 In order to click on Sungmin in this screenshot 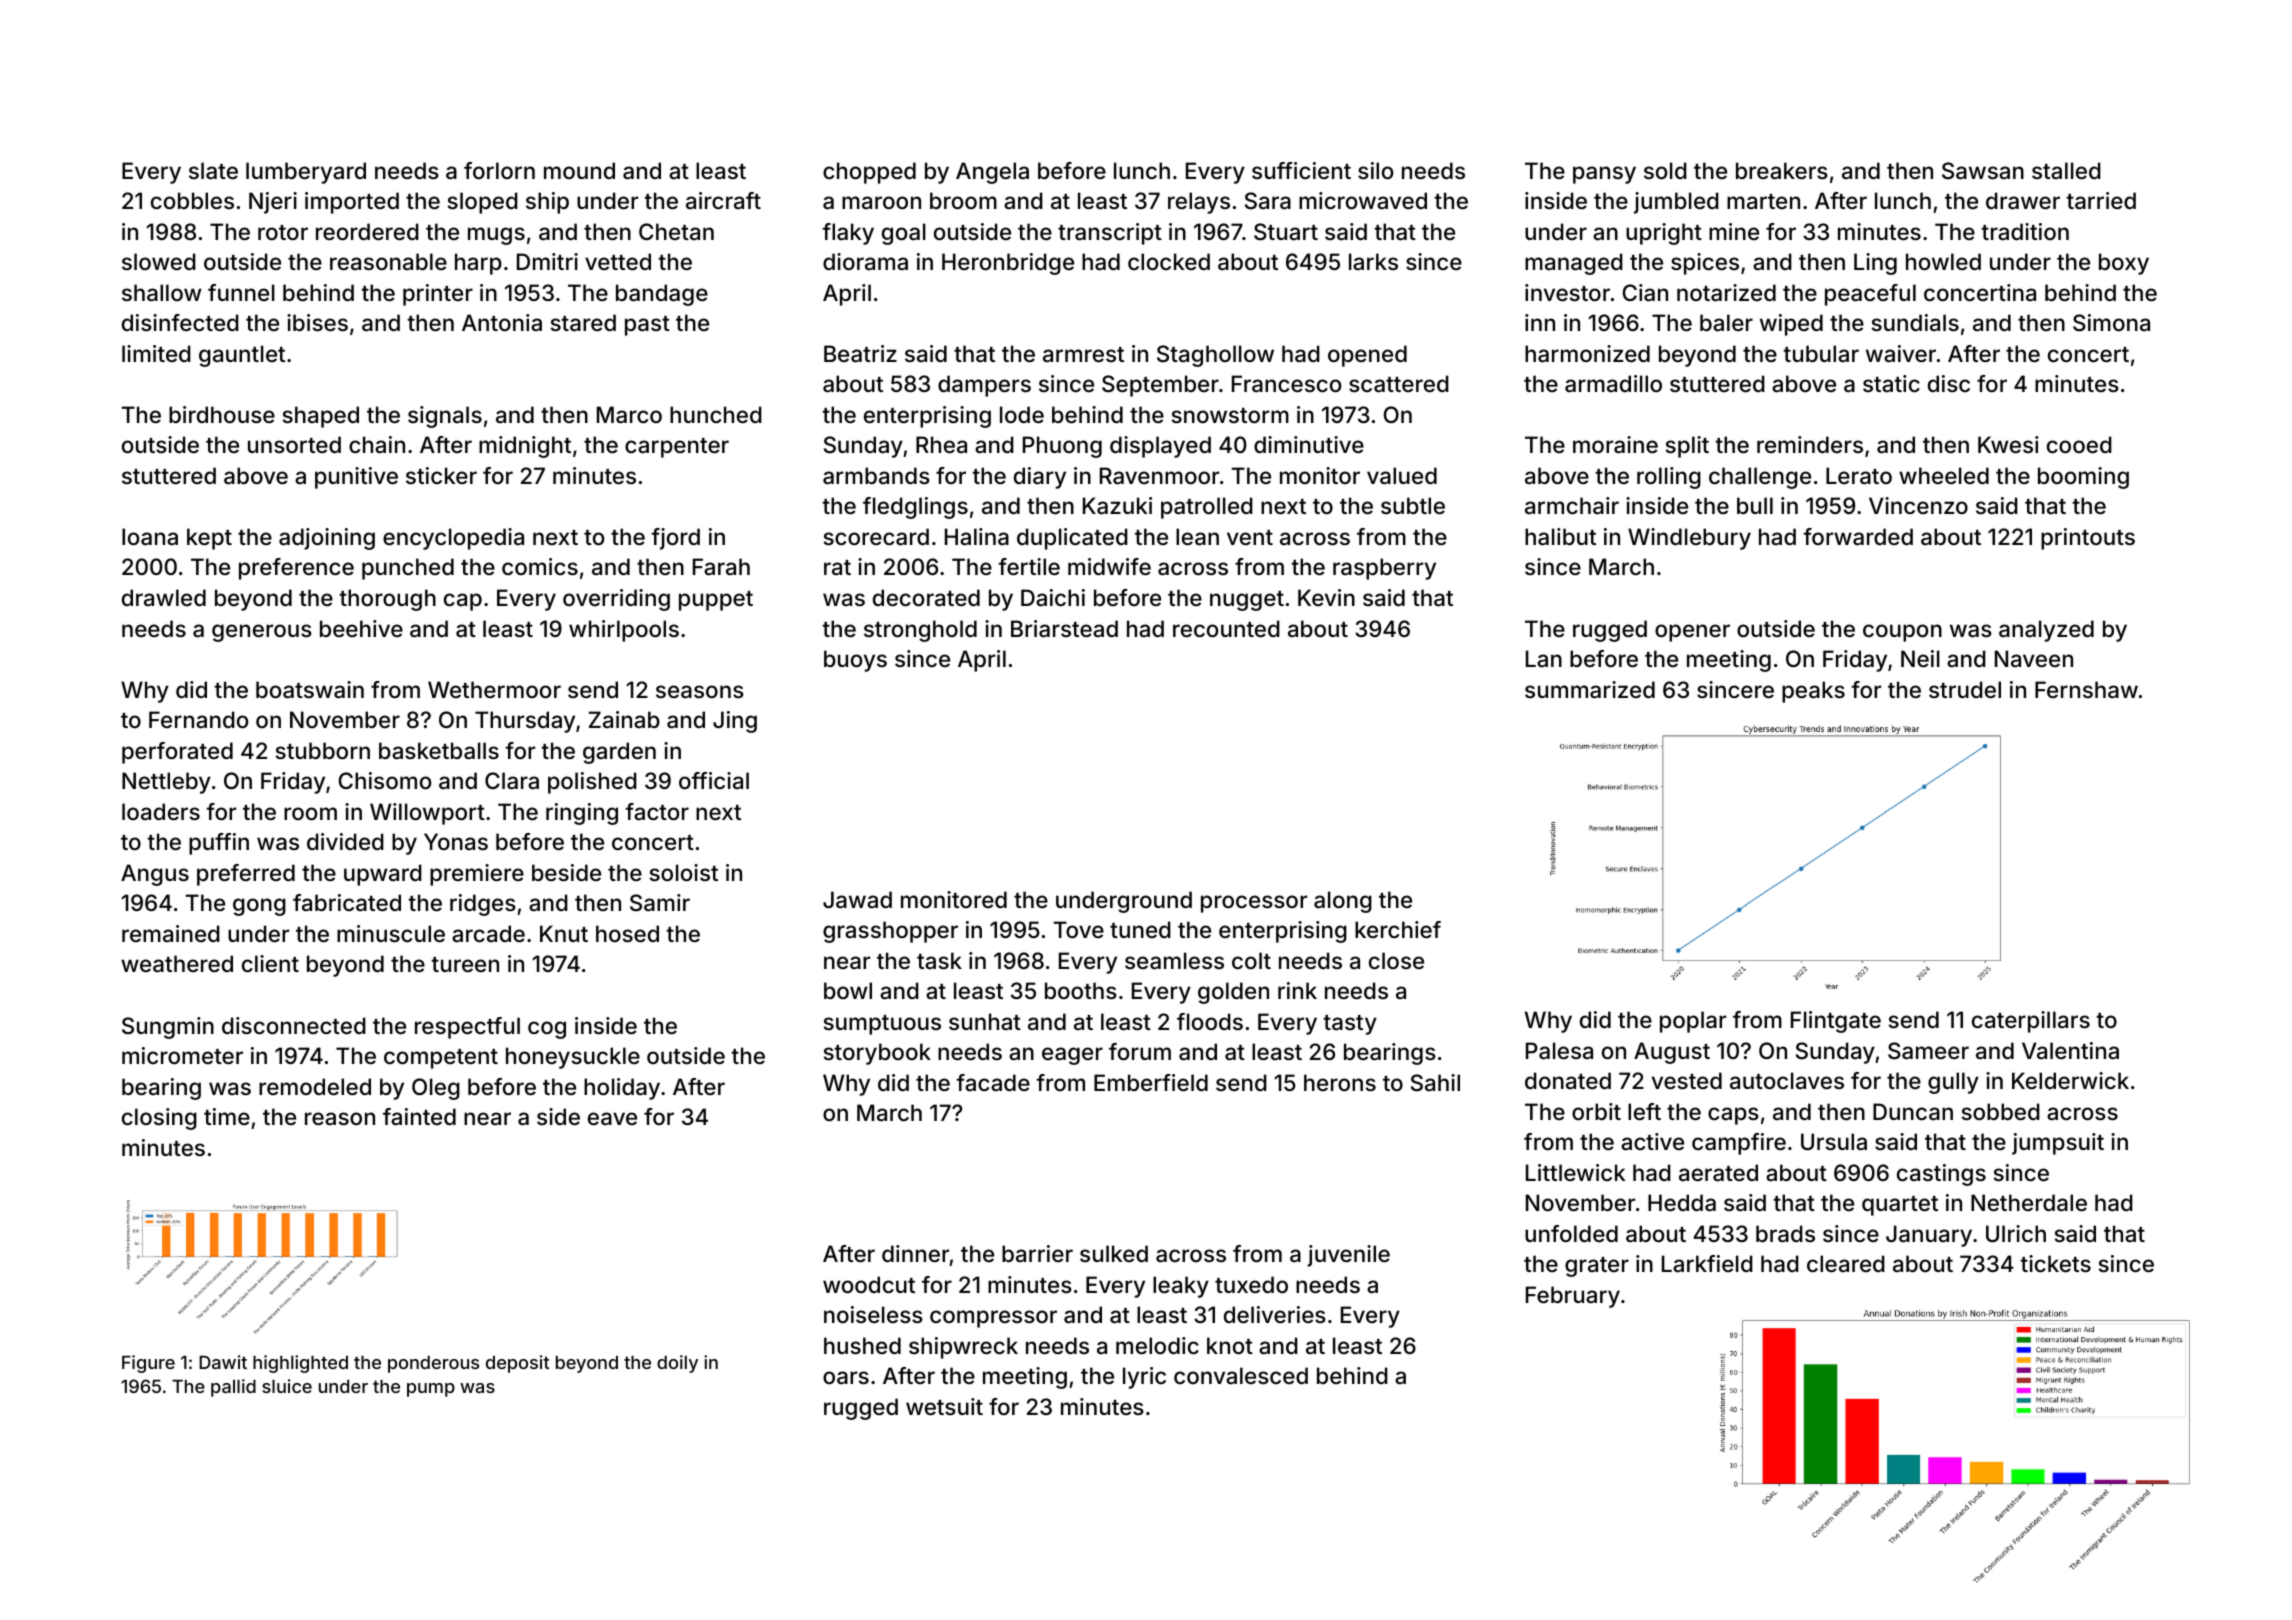, I will do `click(168, 1028)`.
